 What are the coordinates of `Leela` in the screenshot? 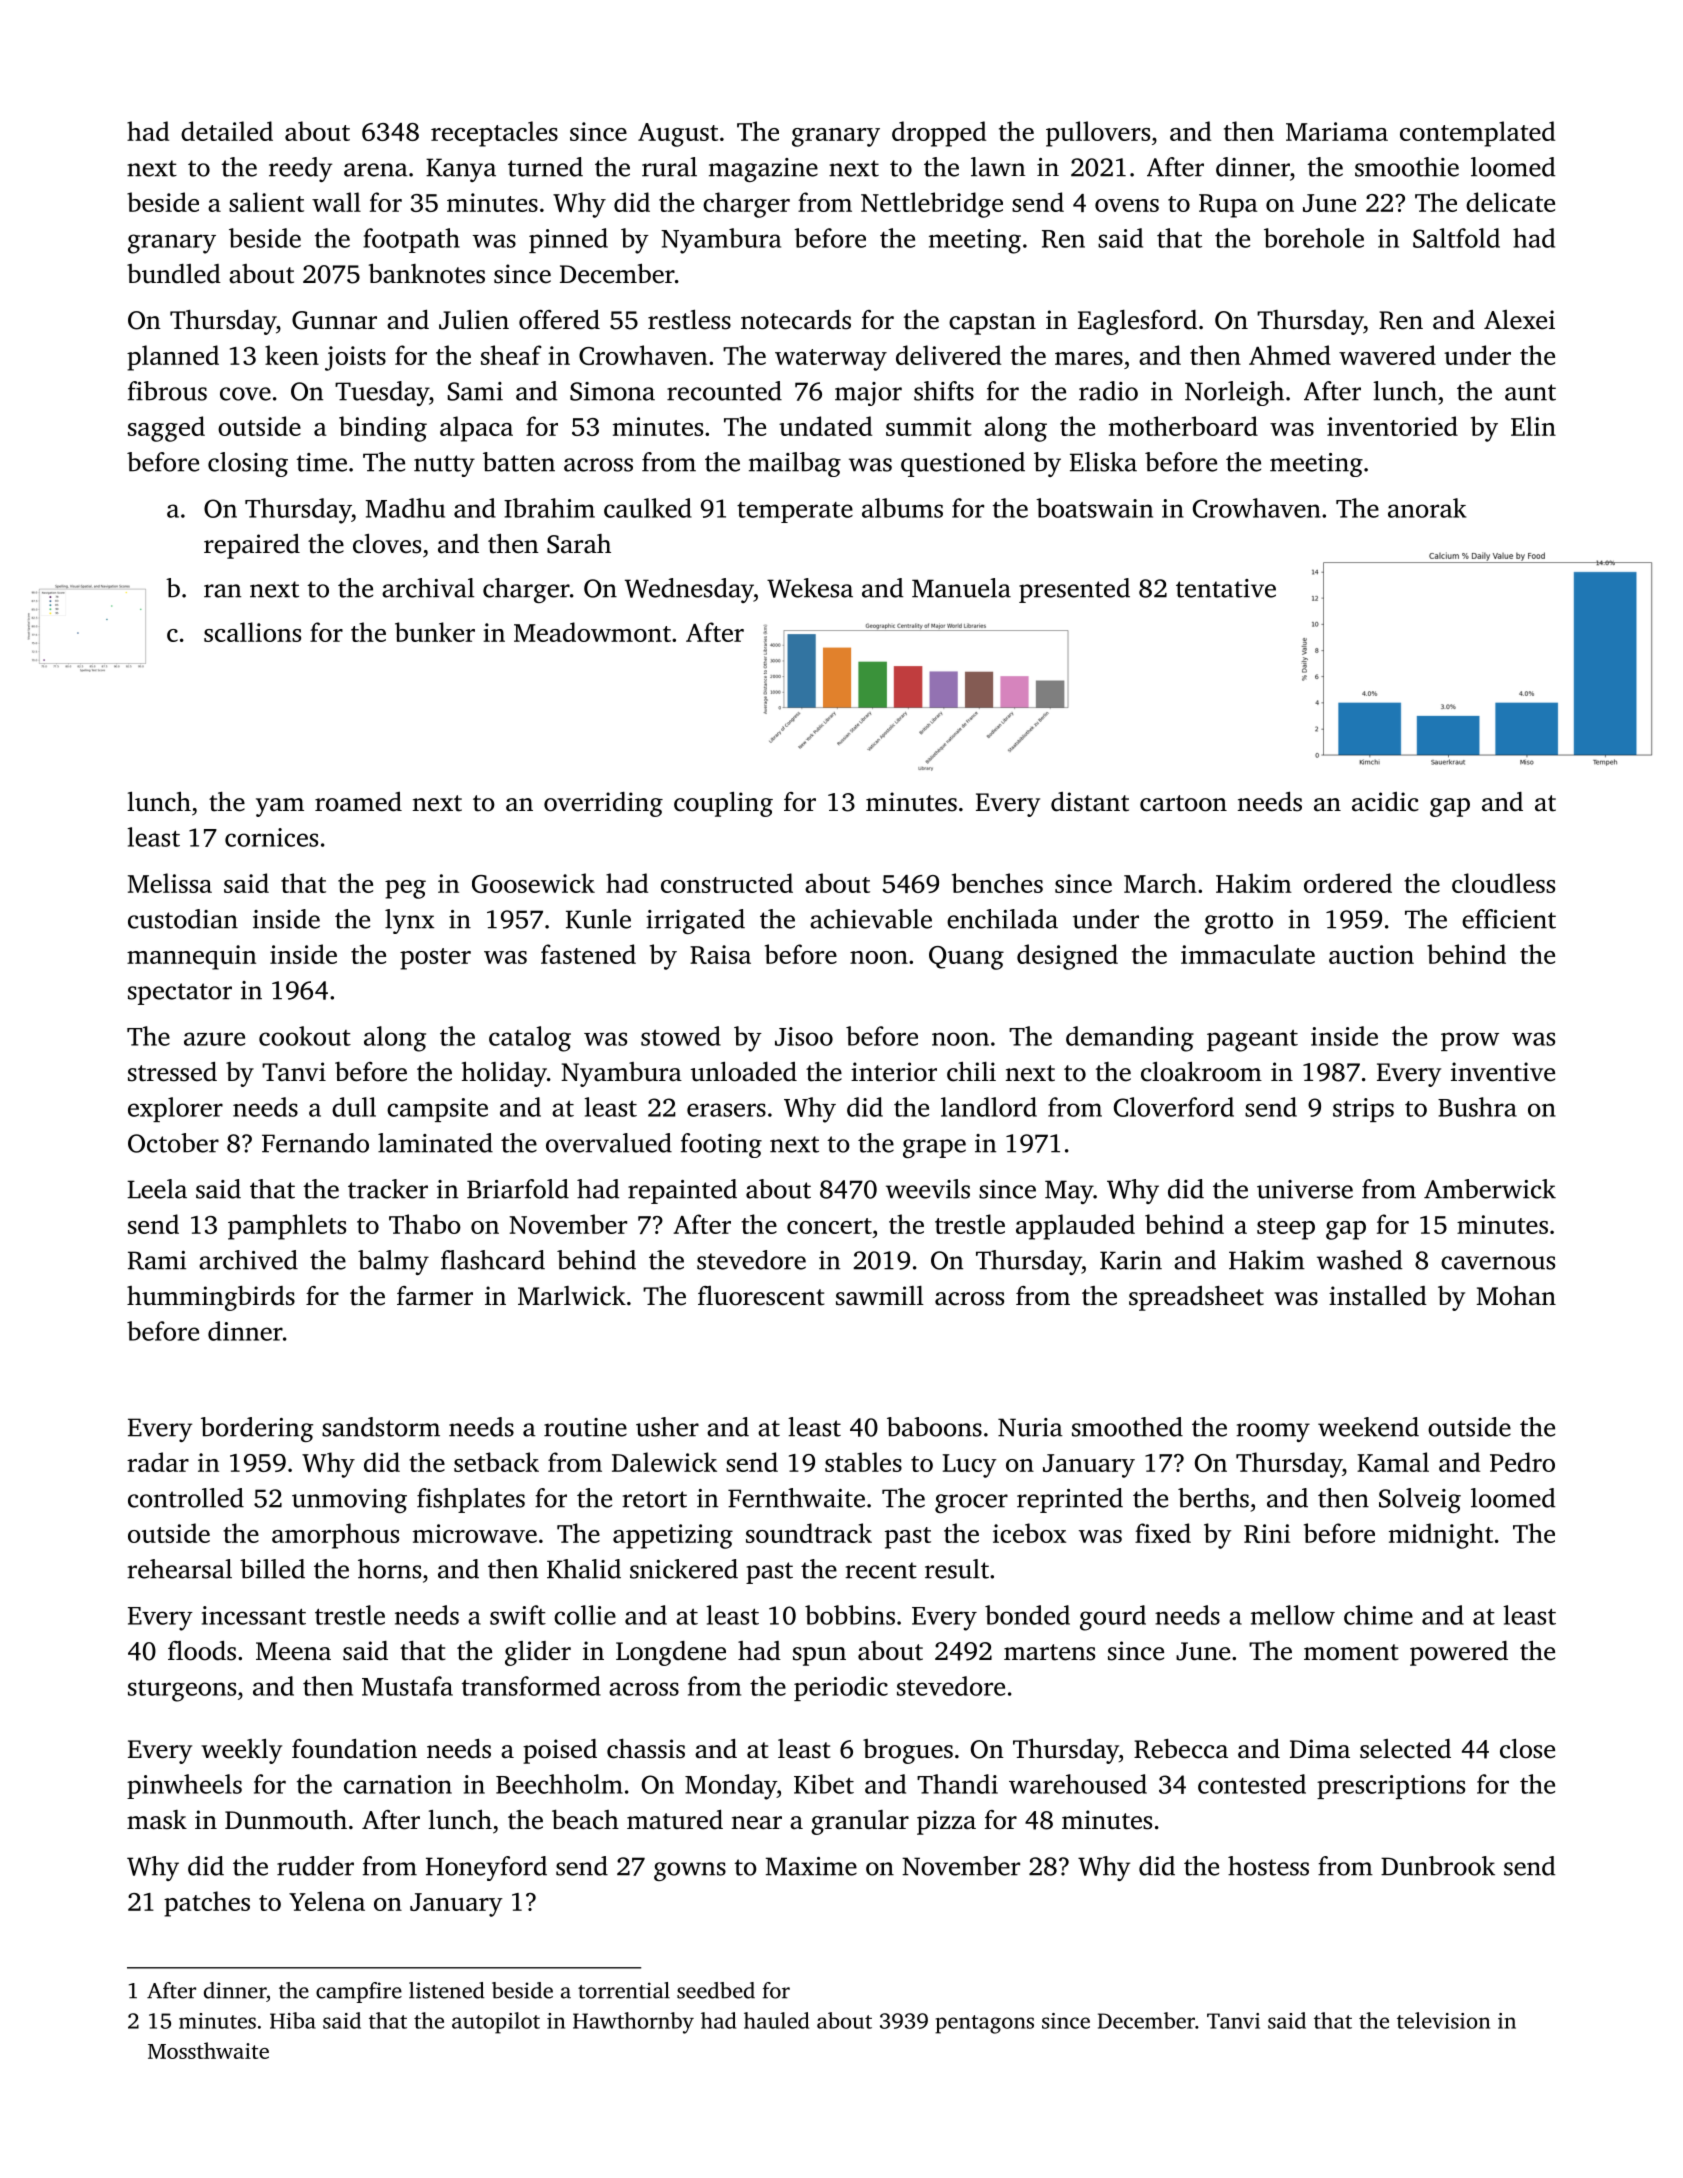 It's located at (157, 1189).
